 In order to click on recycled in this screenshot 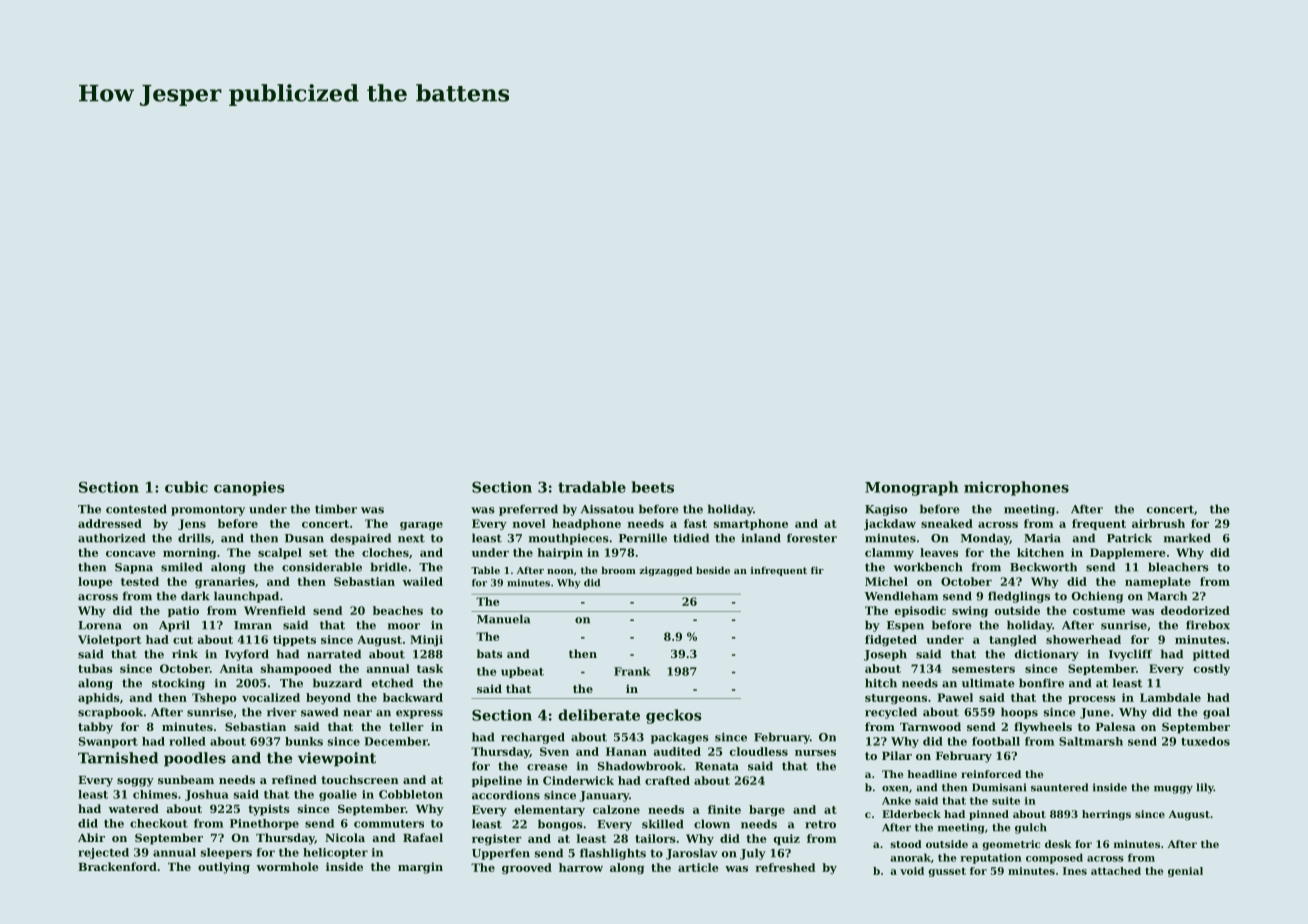, I will do `click(891, 713)`.
